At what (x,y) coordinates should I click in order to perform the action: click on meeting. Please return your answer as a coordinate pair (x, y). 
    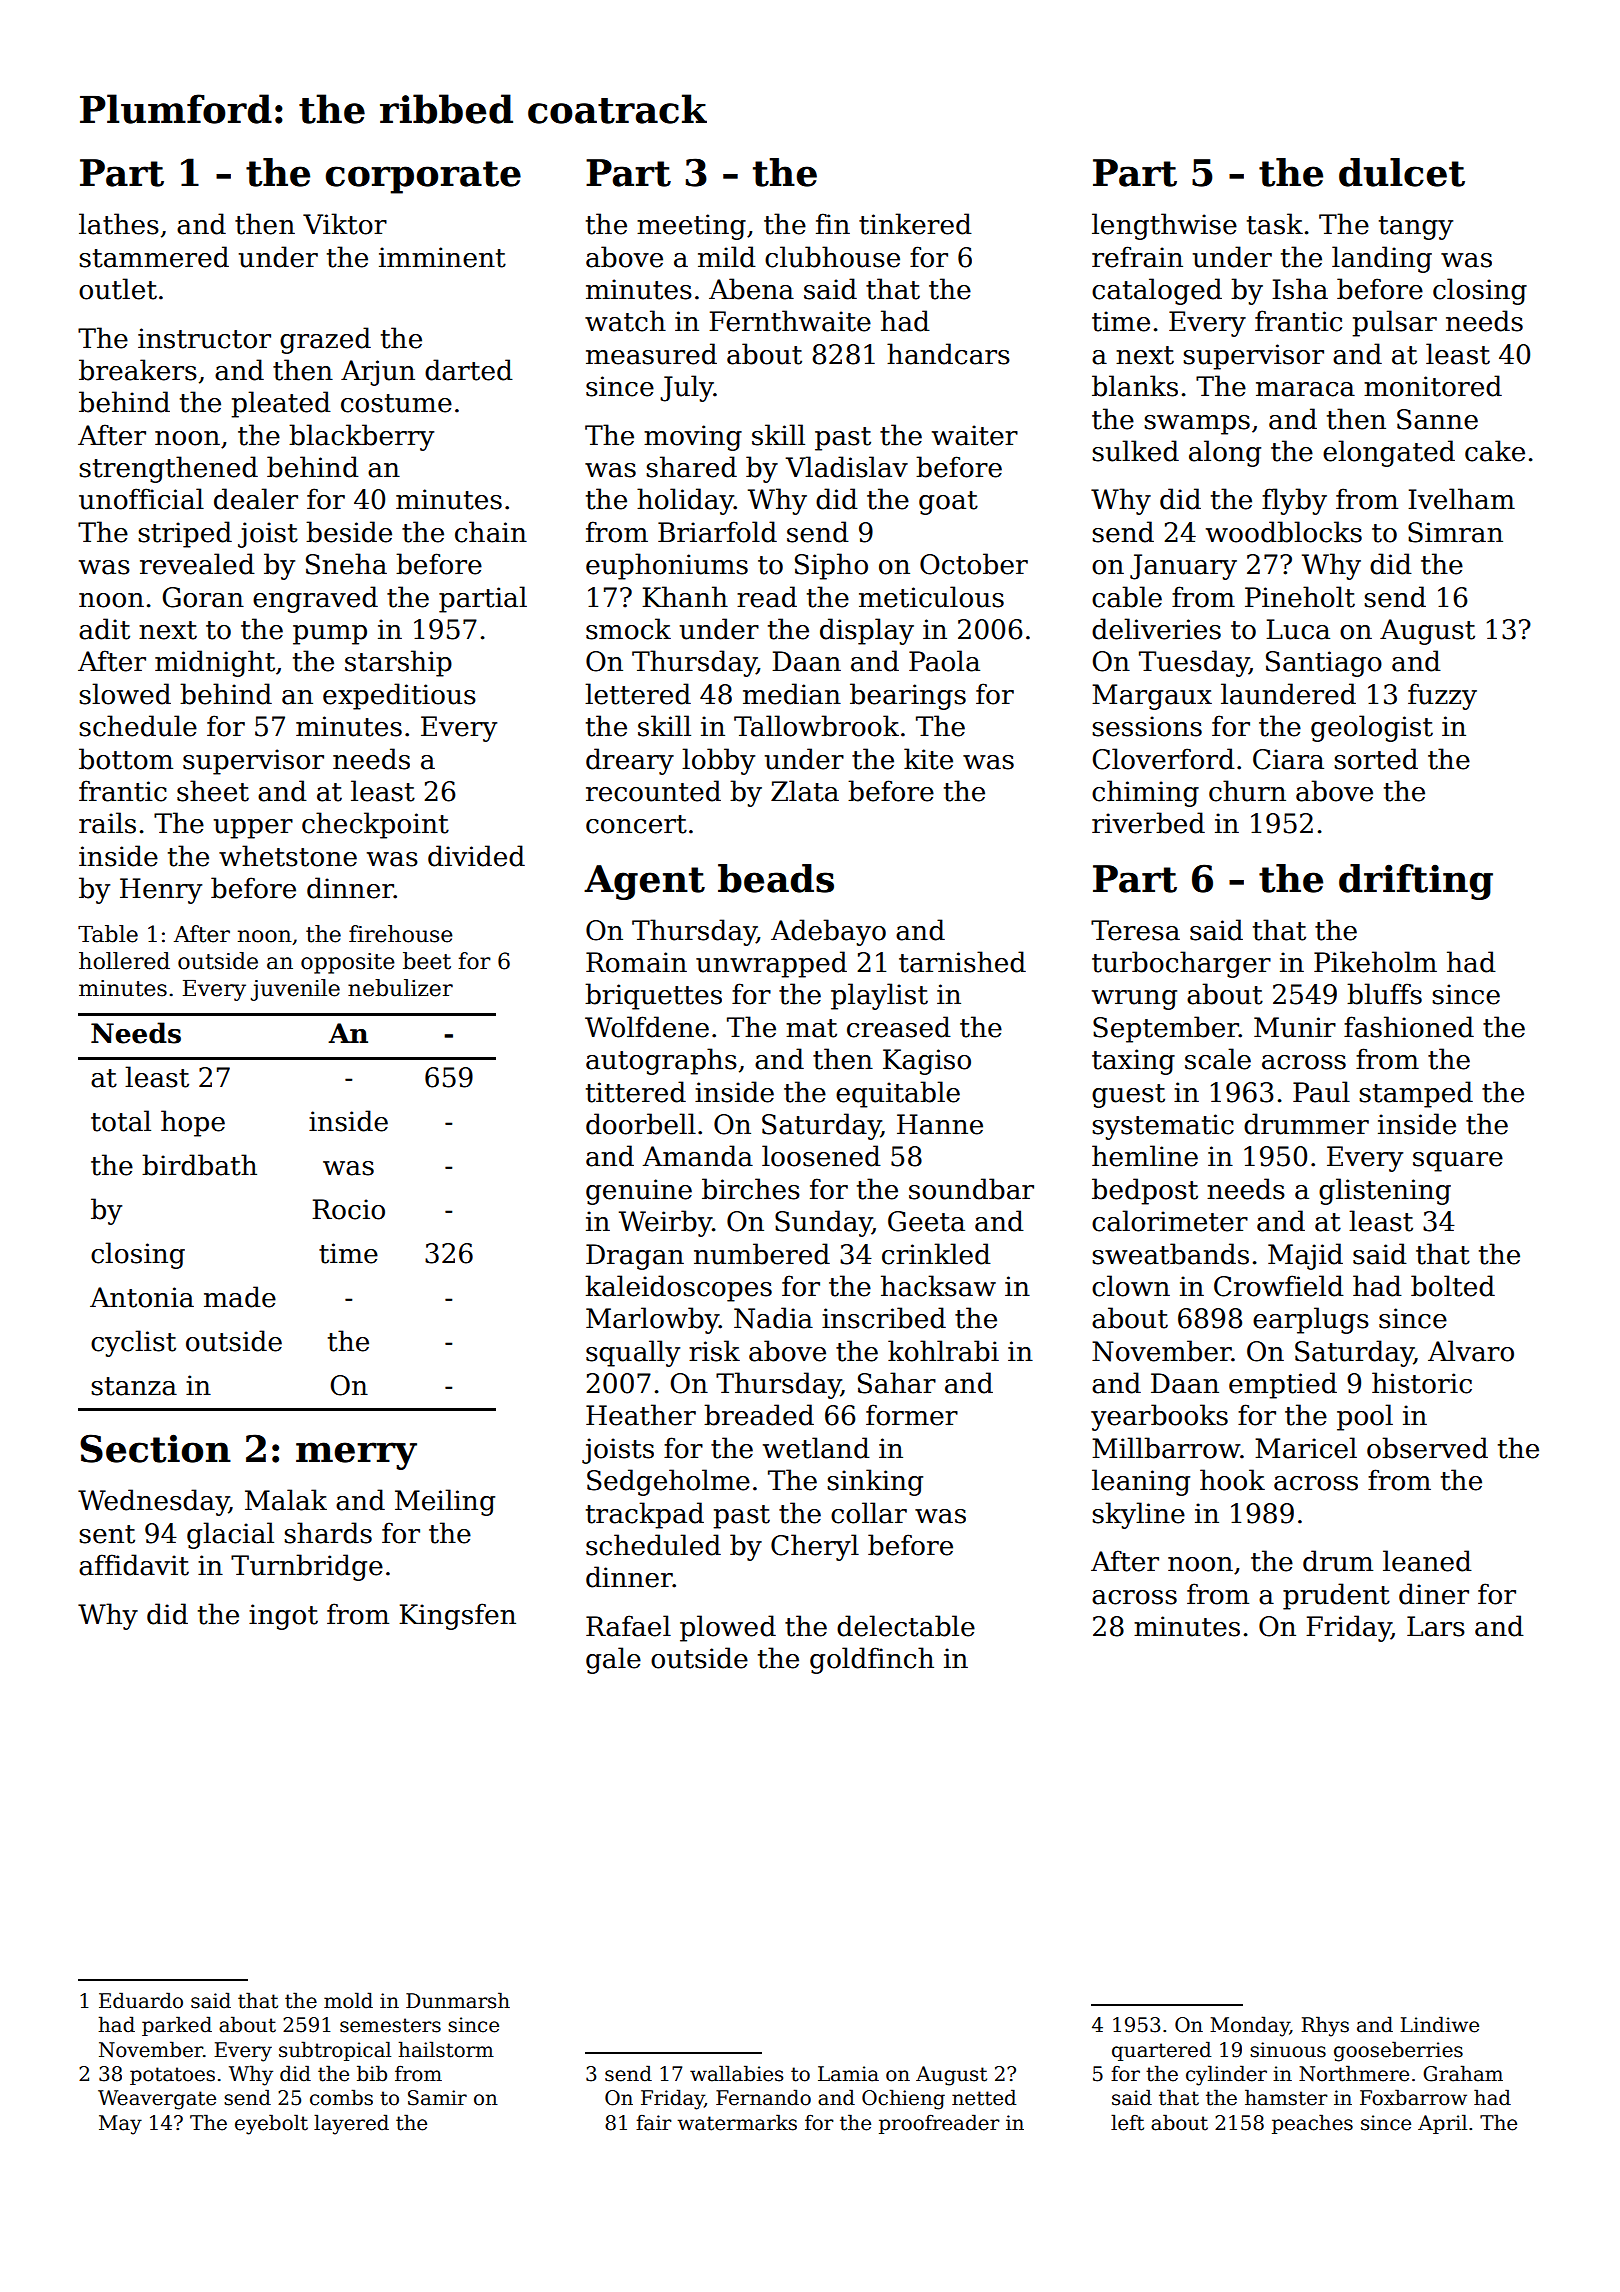
    Looking at the image, I should click on (691, 227).
